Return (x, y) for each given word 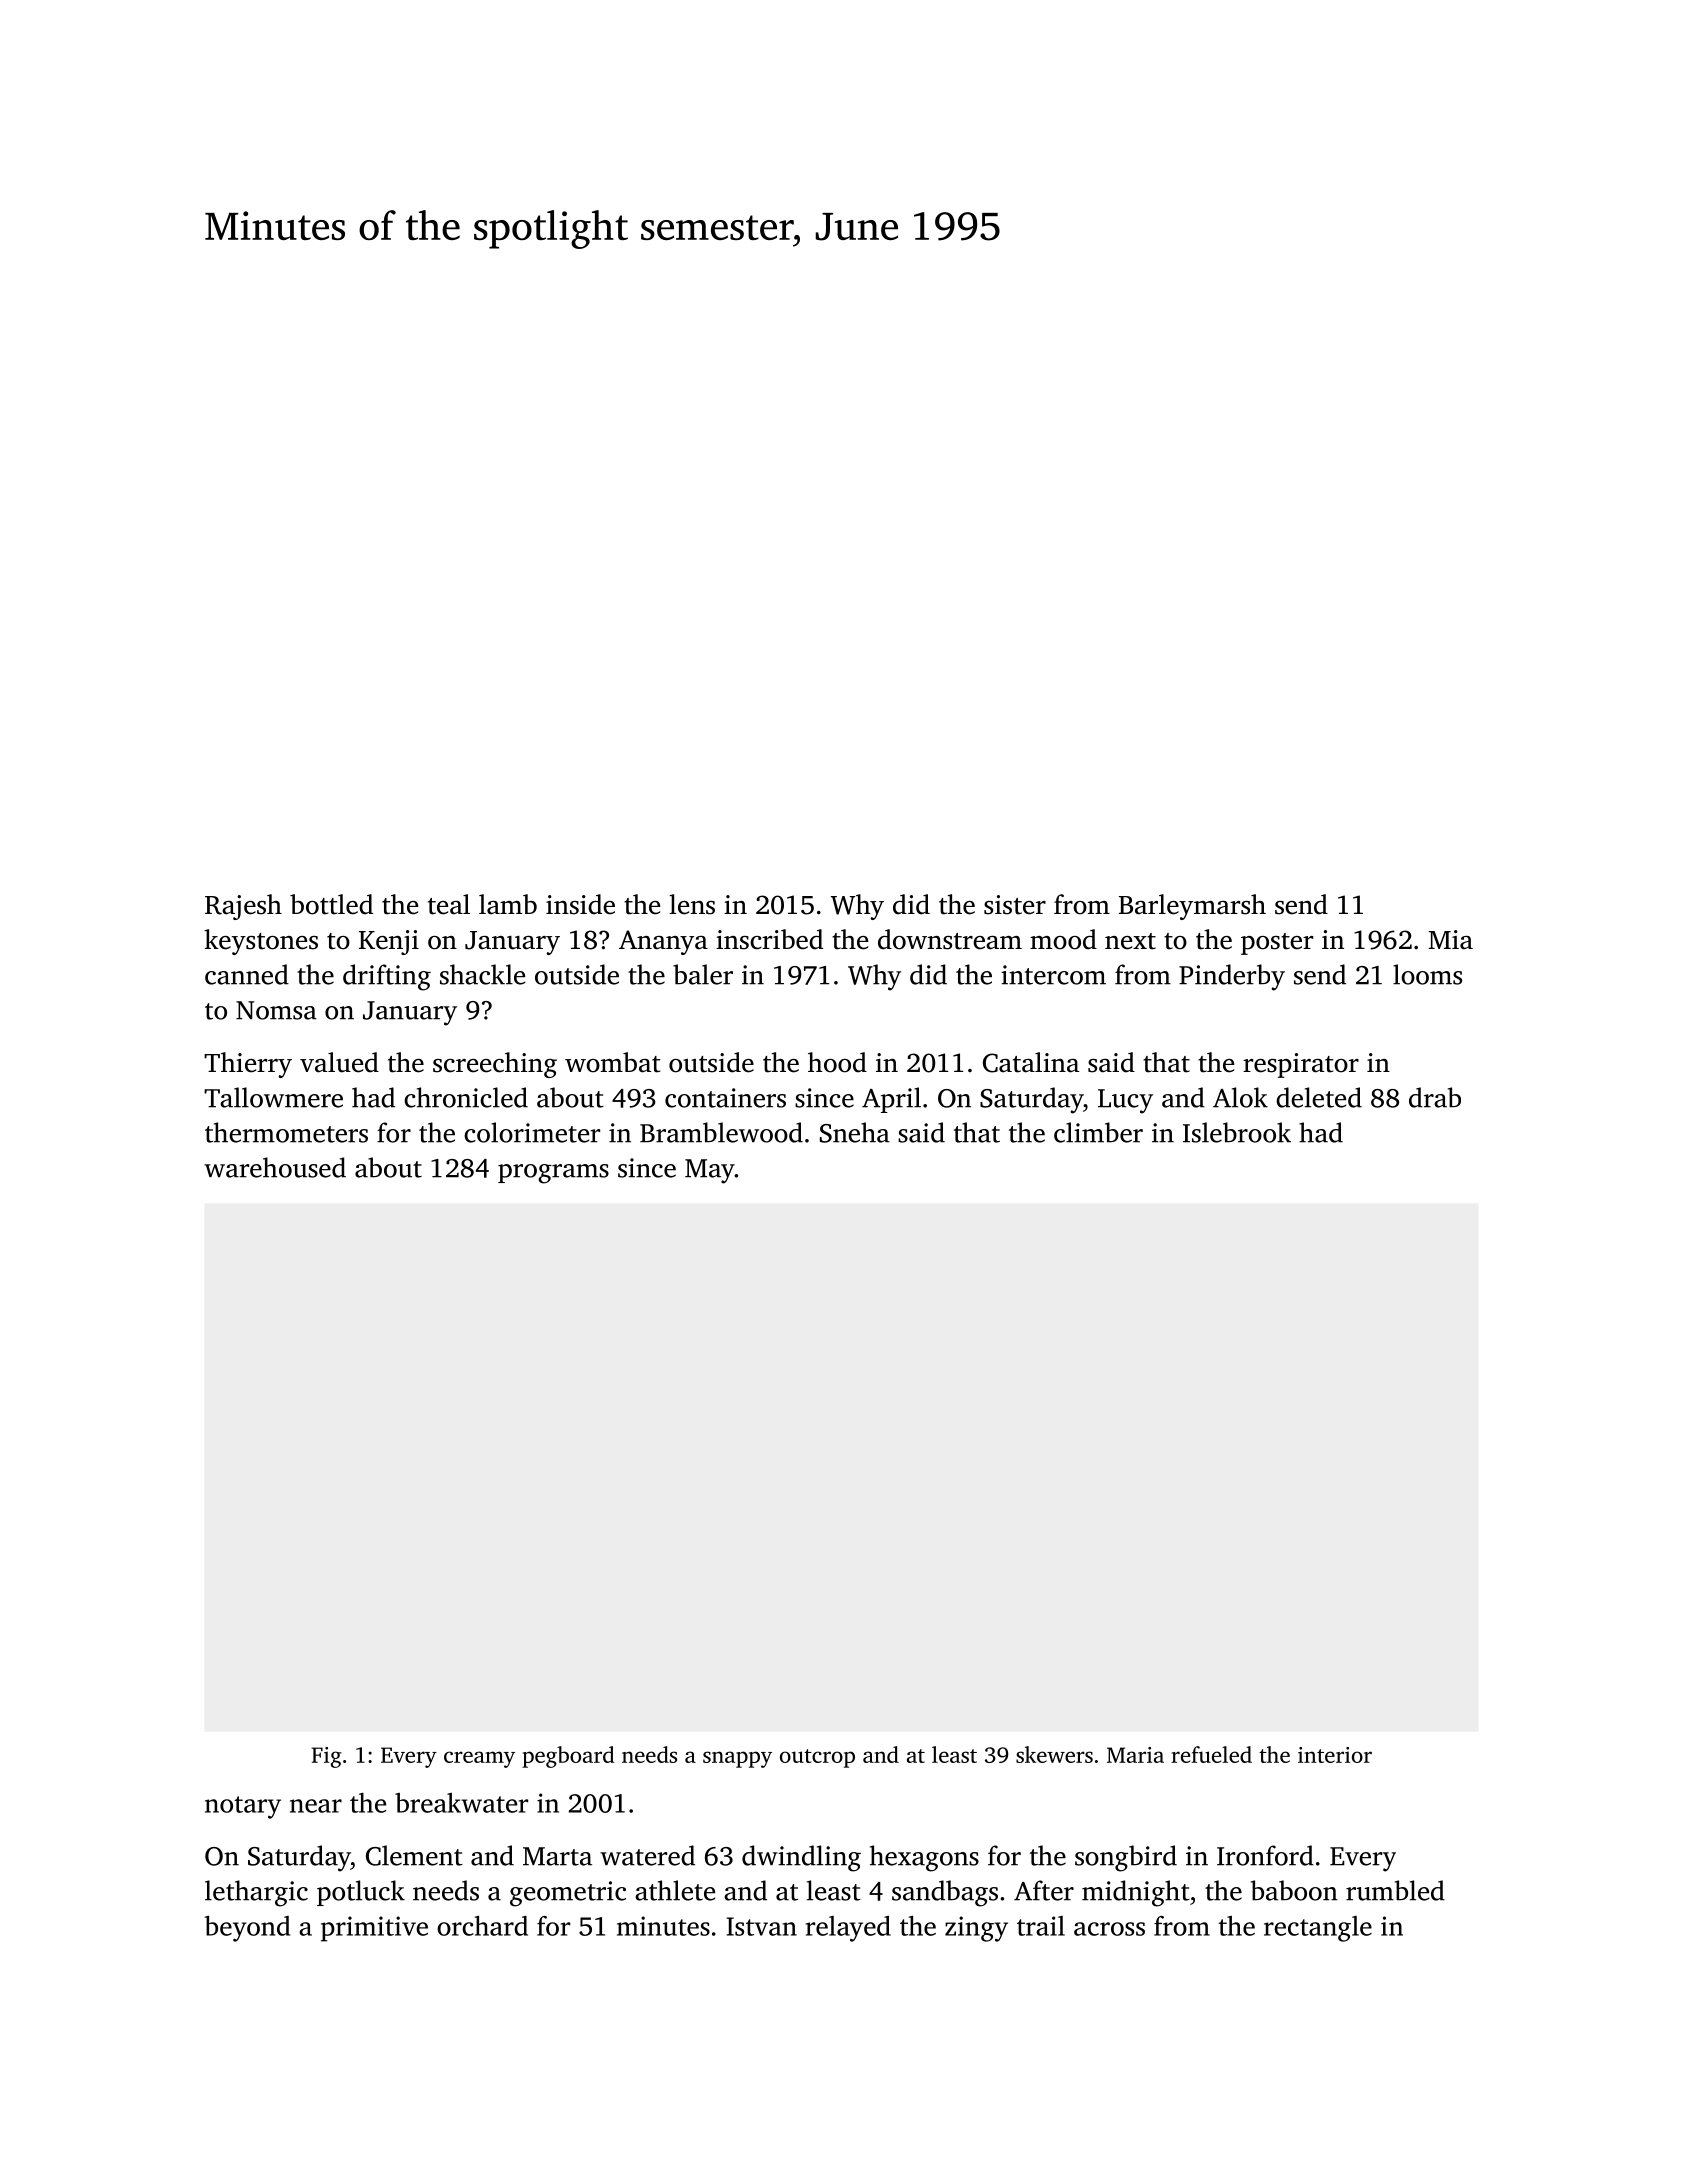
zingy (976, 1929)
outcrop (817, 1758)
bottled (331, 904)
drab (1435, 1097)
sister (1015, 905)
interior (1335, 1755)
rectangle (1318, 1929)
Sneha (855, 1132)
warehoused (275, 1167)
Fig (326, 1757)
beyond (247, 1929)
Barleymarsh (1192, 907)
